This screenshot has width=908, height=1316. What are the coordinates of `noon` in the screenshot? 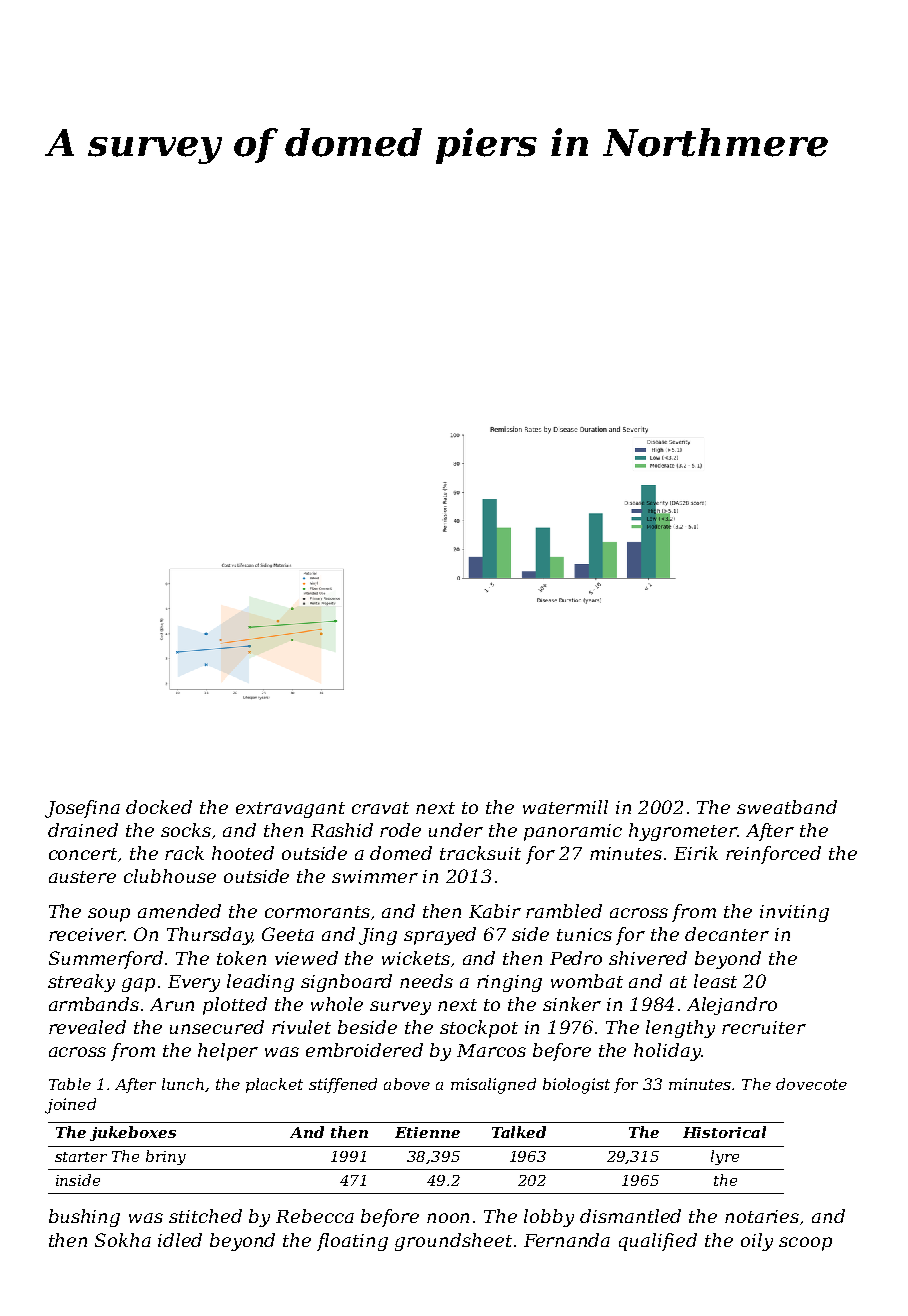 It's located at (448, 1218).
